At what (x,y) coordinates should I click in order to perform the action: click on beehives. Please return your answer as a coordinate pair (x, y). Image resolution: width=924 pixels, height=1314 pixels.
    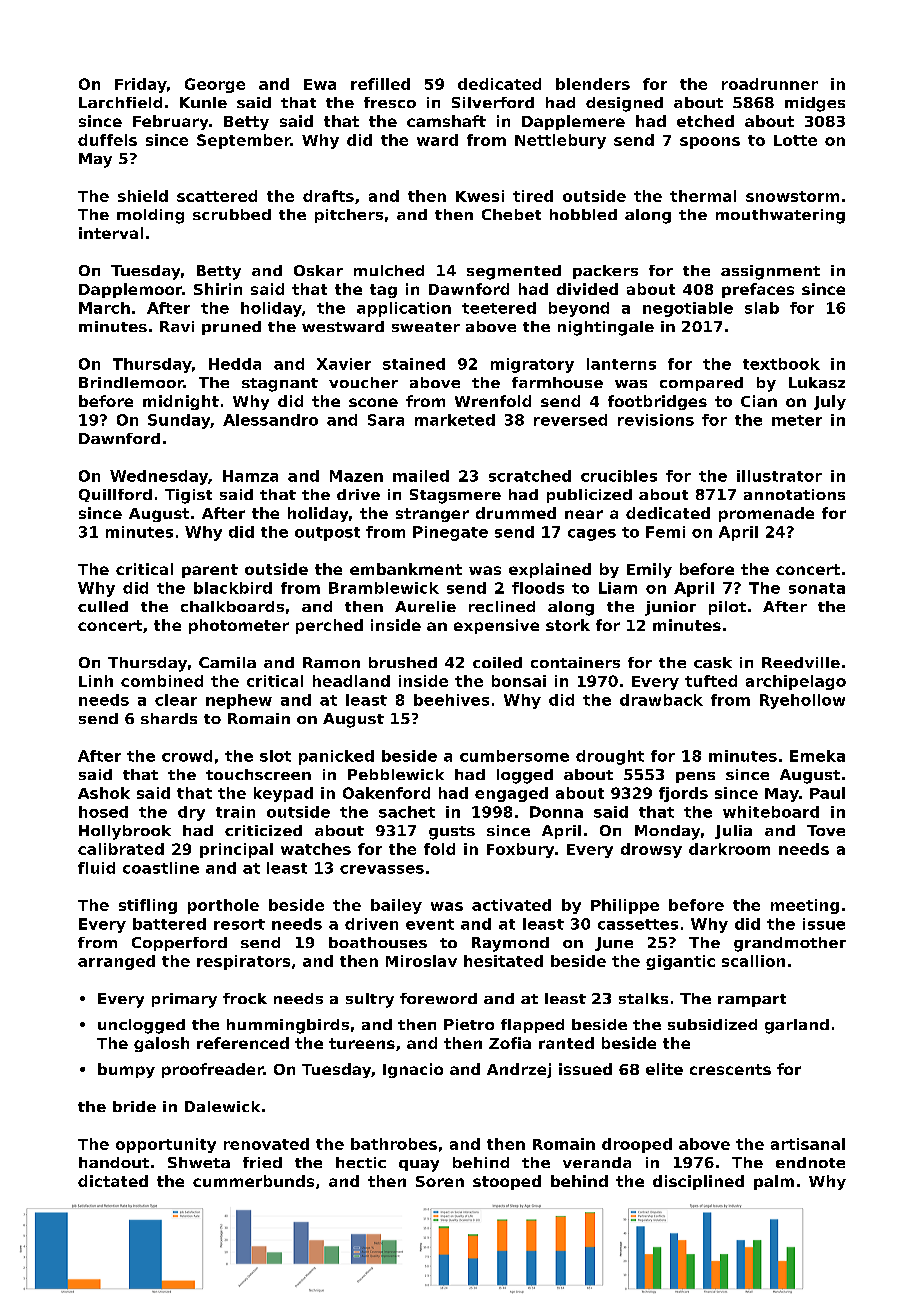
    Looking at the image, I should click on (451, 700).
